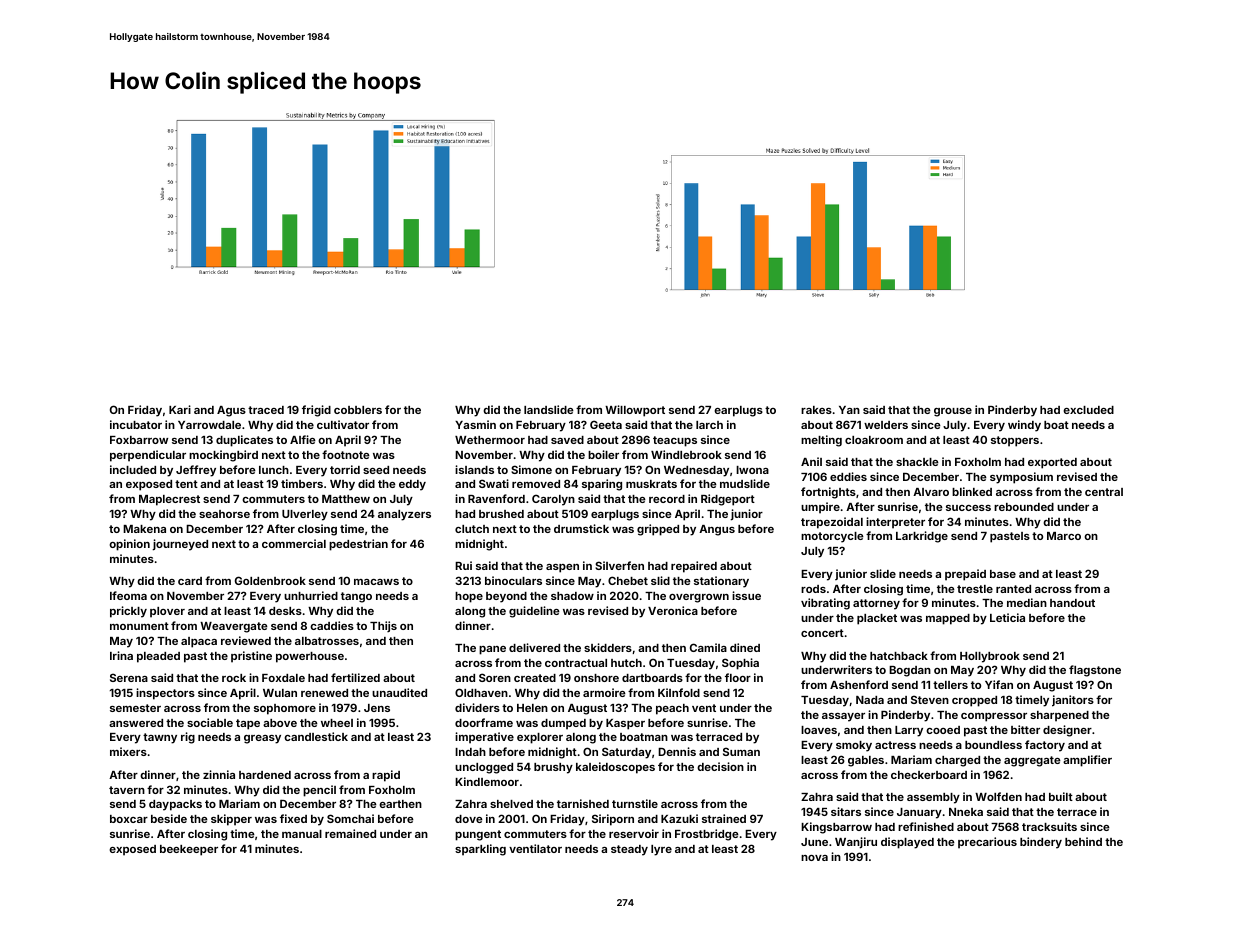 This document has width=1233, height=952. What do you see at coordinates (189, 850) in the document?
I see `beekeeper` at bounding box center [189, 850].
